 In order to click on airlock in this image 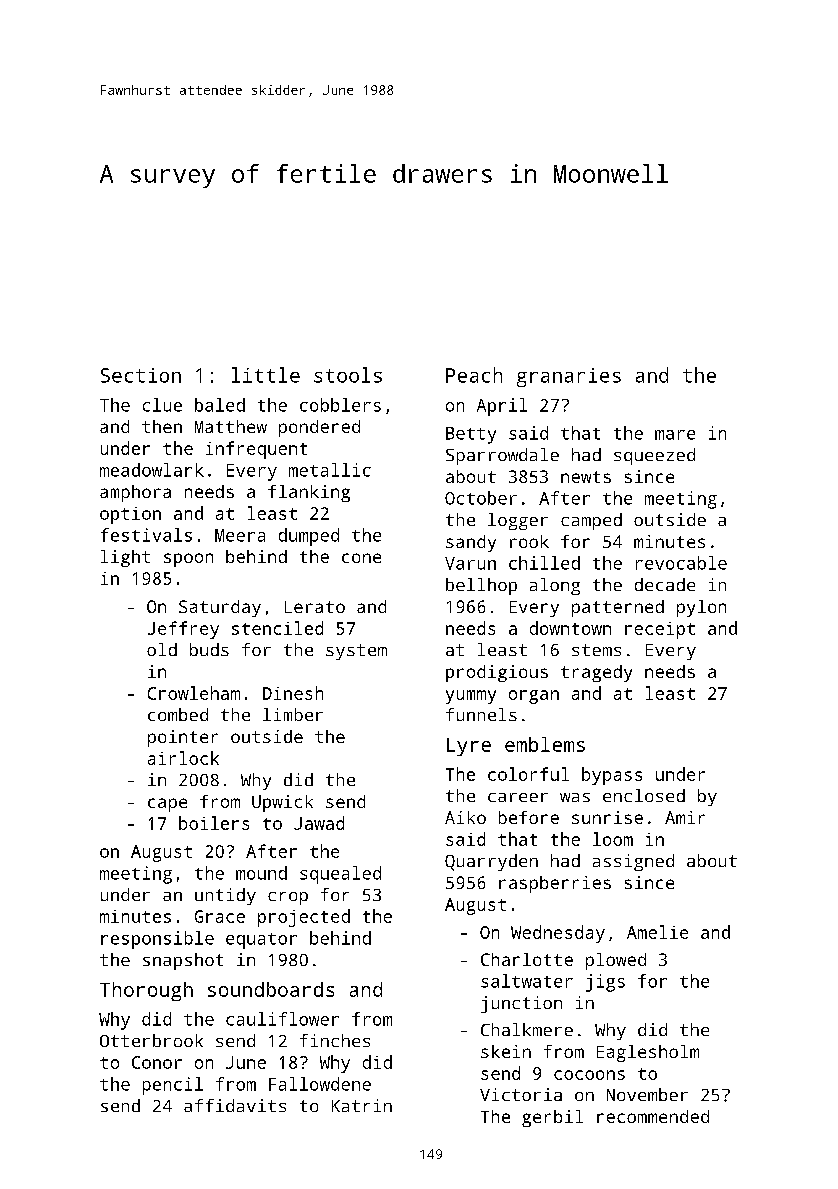, I will do `click(183, 758)`.
